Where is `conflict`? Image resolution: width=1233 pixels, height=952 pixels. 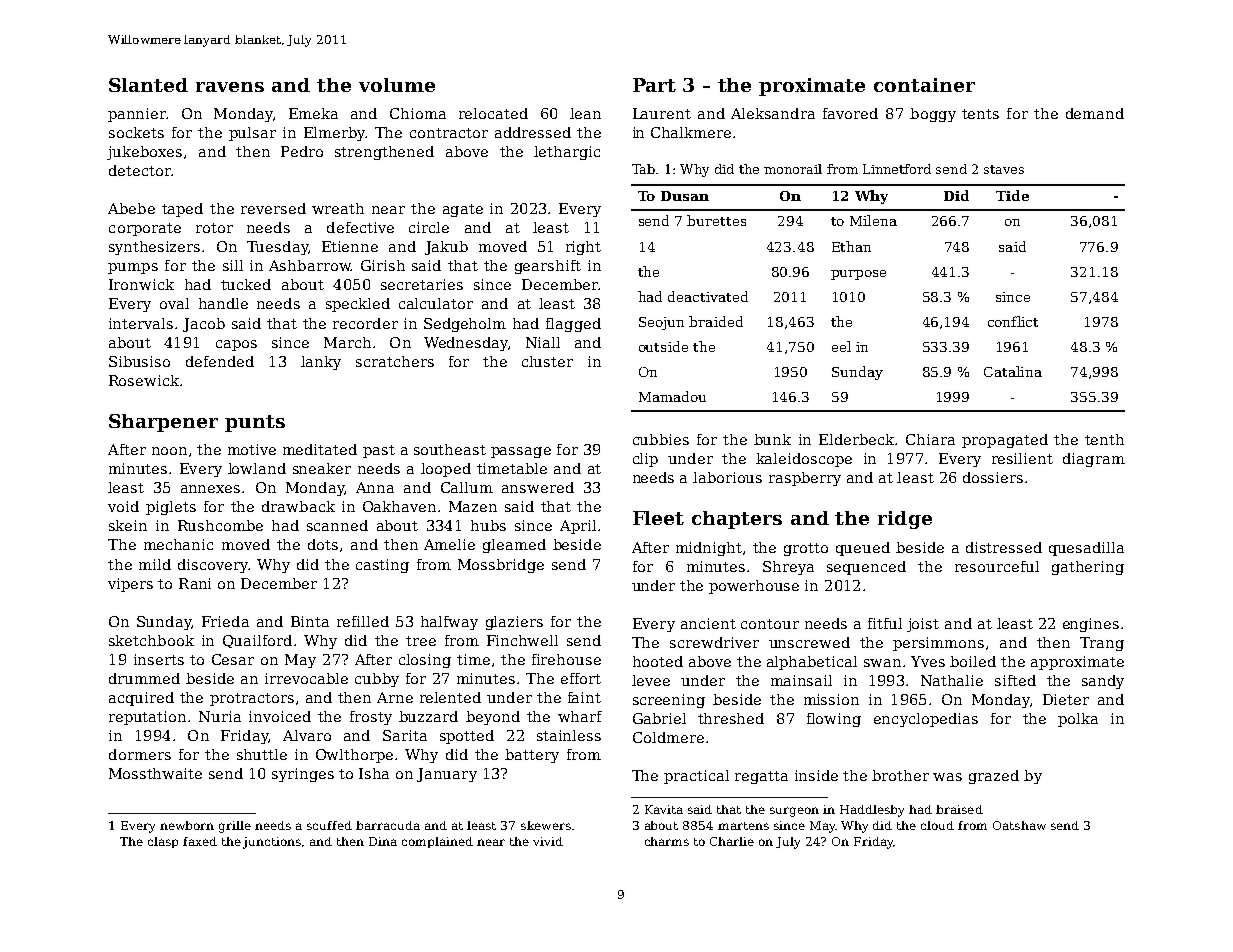
conflict is located at coordinates (1013, 321).
